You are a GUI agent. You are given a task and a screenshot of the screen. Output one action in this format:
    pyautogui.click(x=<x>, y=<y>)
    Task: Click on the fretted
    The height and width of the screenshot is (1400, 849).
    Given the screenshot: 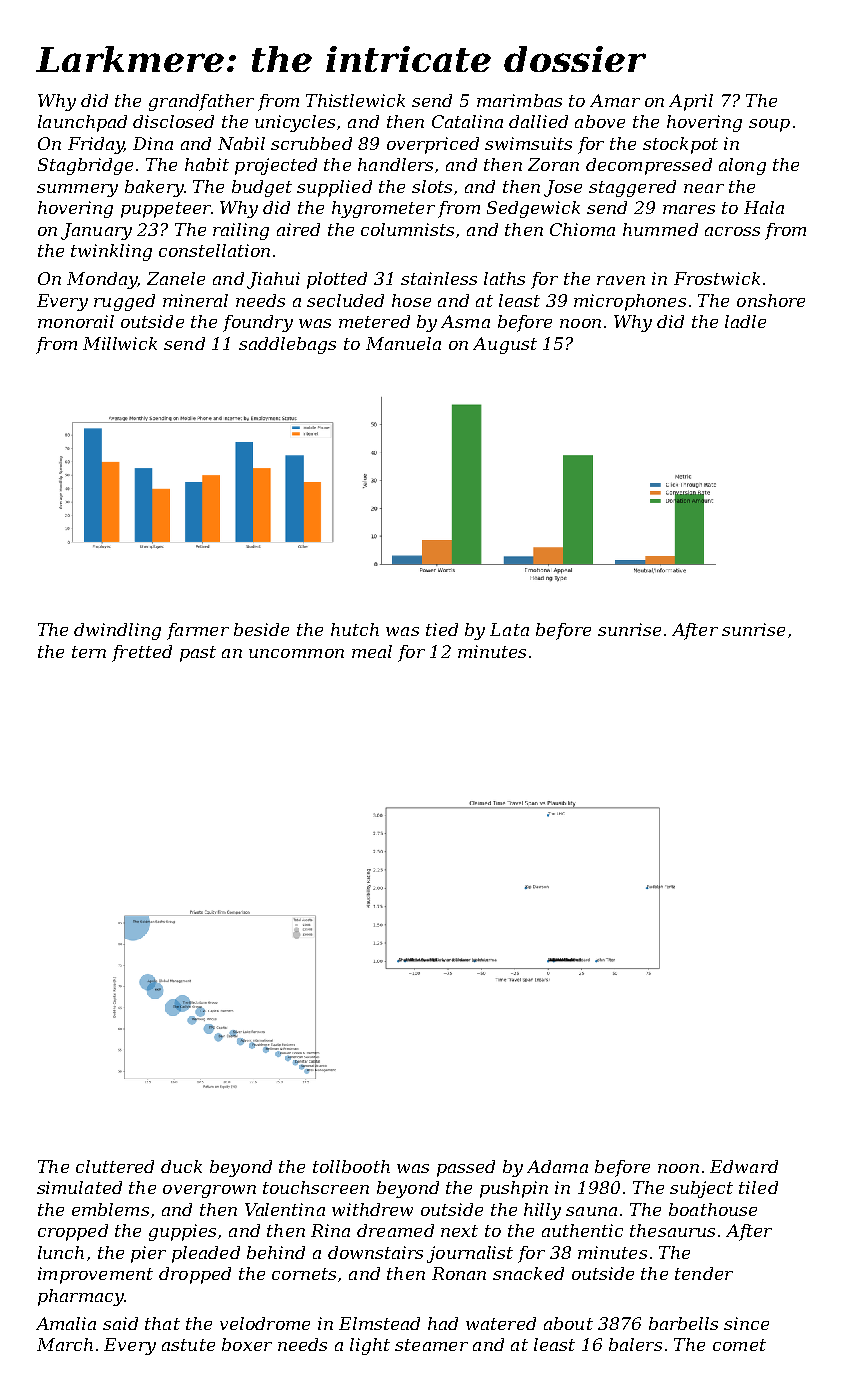 What is the action you would take?
    pyautogui.click(x=142, y=653)
